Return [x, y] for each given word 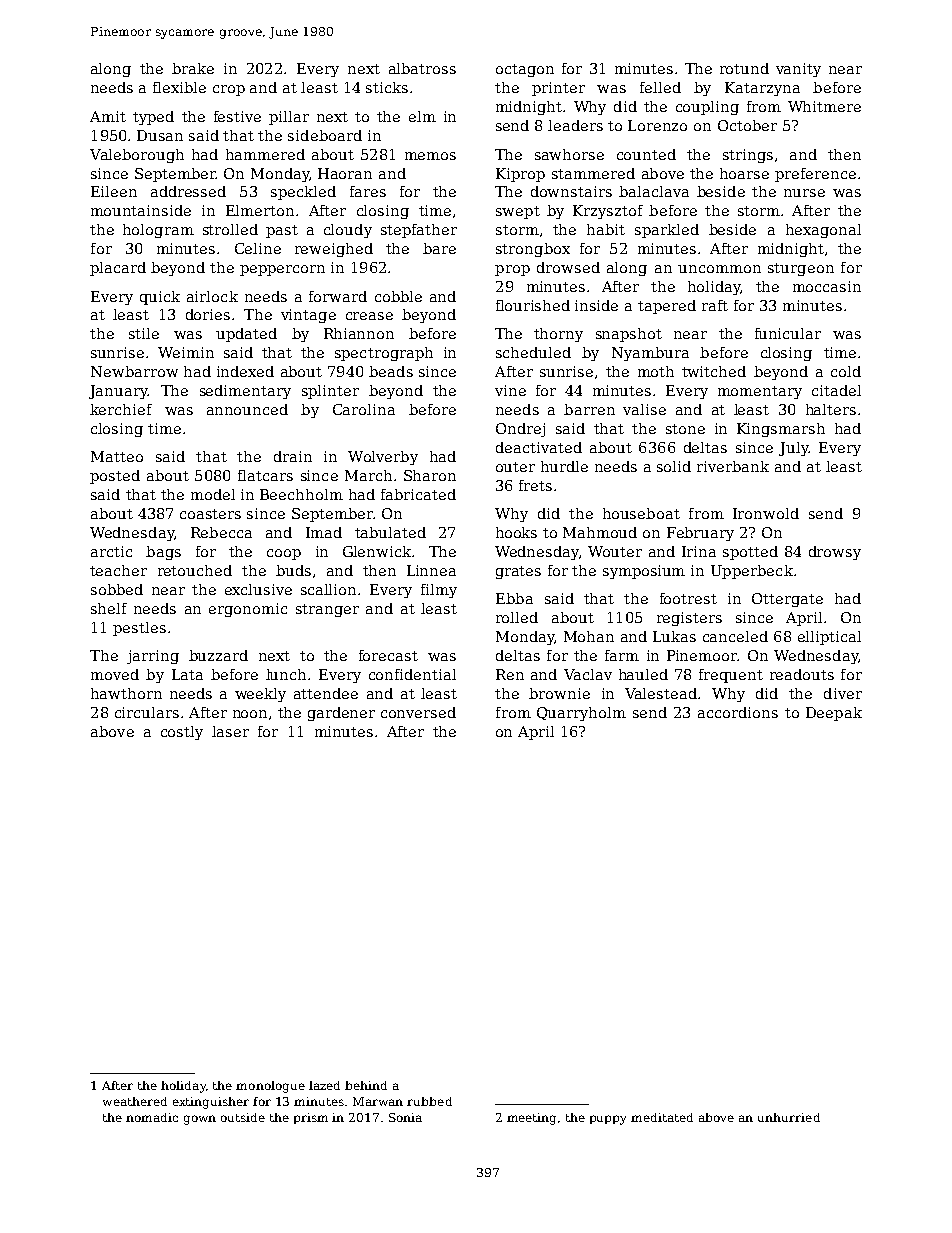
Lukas [674, 636]
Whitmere [824, 106]
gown [200, 1120]
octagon [525, 70]
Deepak [834, 714]
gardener [341, 714]
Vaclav [588, 674]
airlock [212, 296]
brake [193, 68]
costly [182, 733]
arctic [111, 551]
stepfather [419, 231]
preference [815, 175]
